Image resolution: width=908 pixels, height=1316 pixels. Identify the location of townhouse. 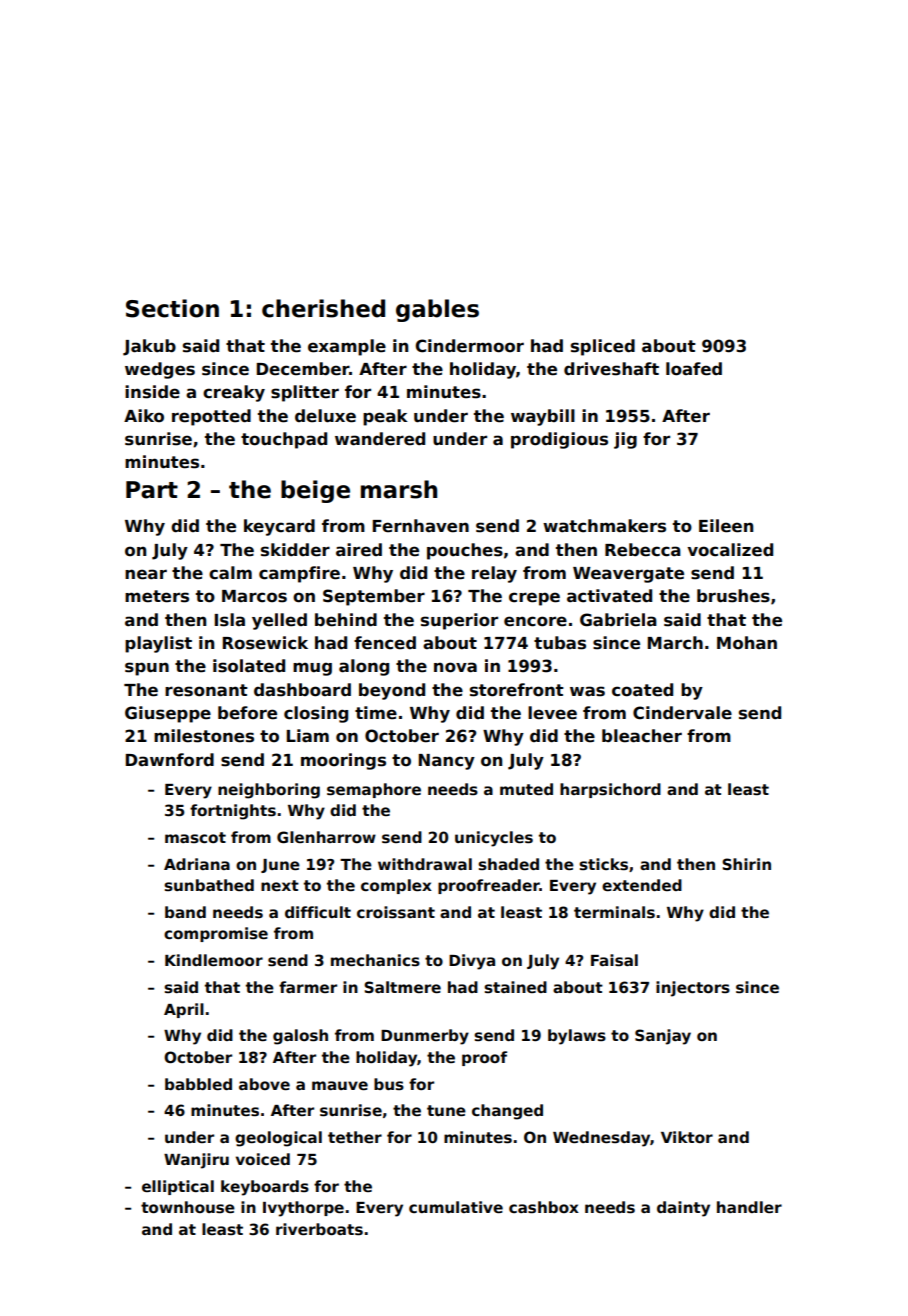
(188, 1207).
